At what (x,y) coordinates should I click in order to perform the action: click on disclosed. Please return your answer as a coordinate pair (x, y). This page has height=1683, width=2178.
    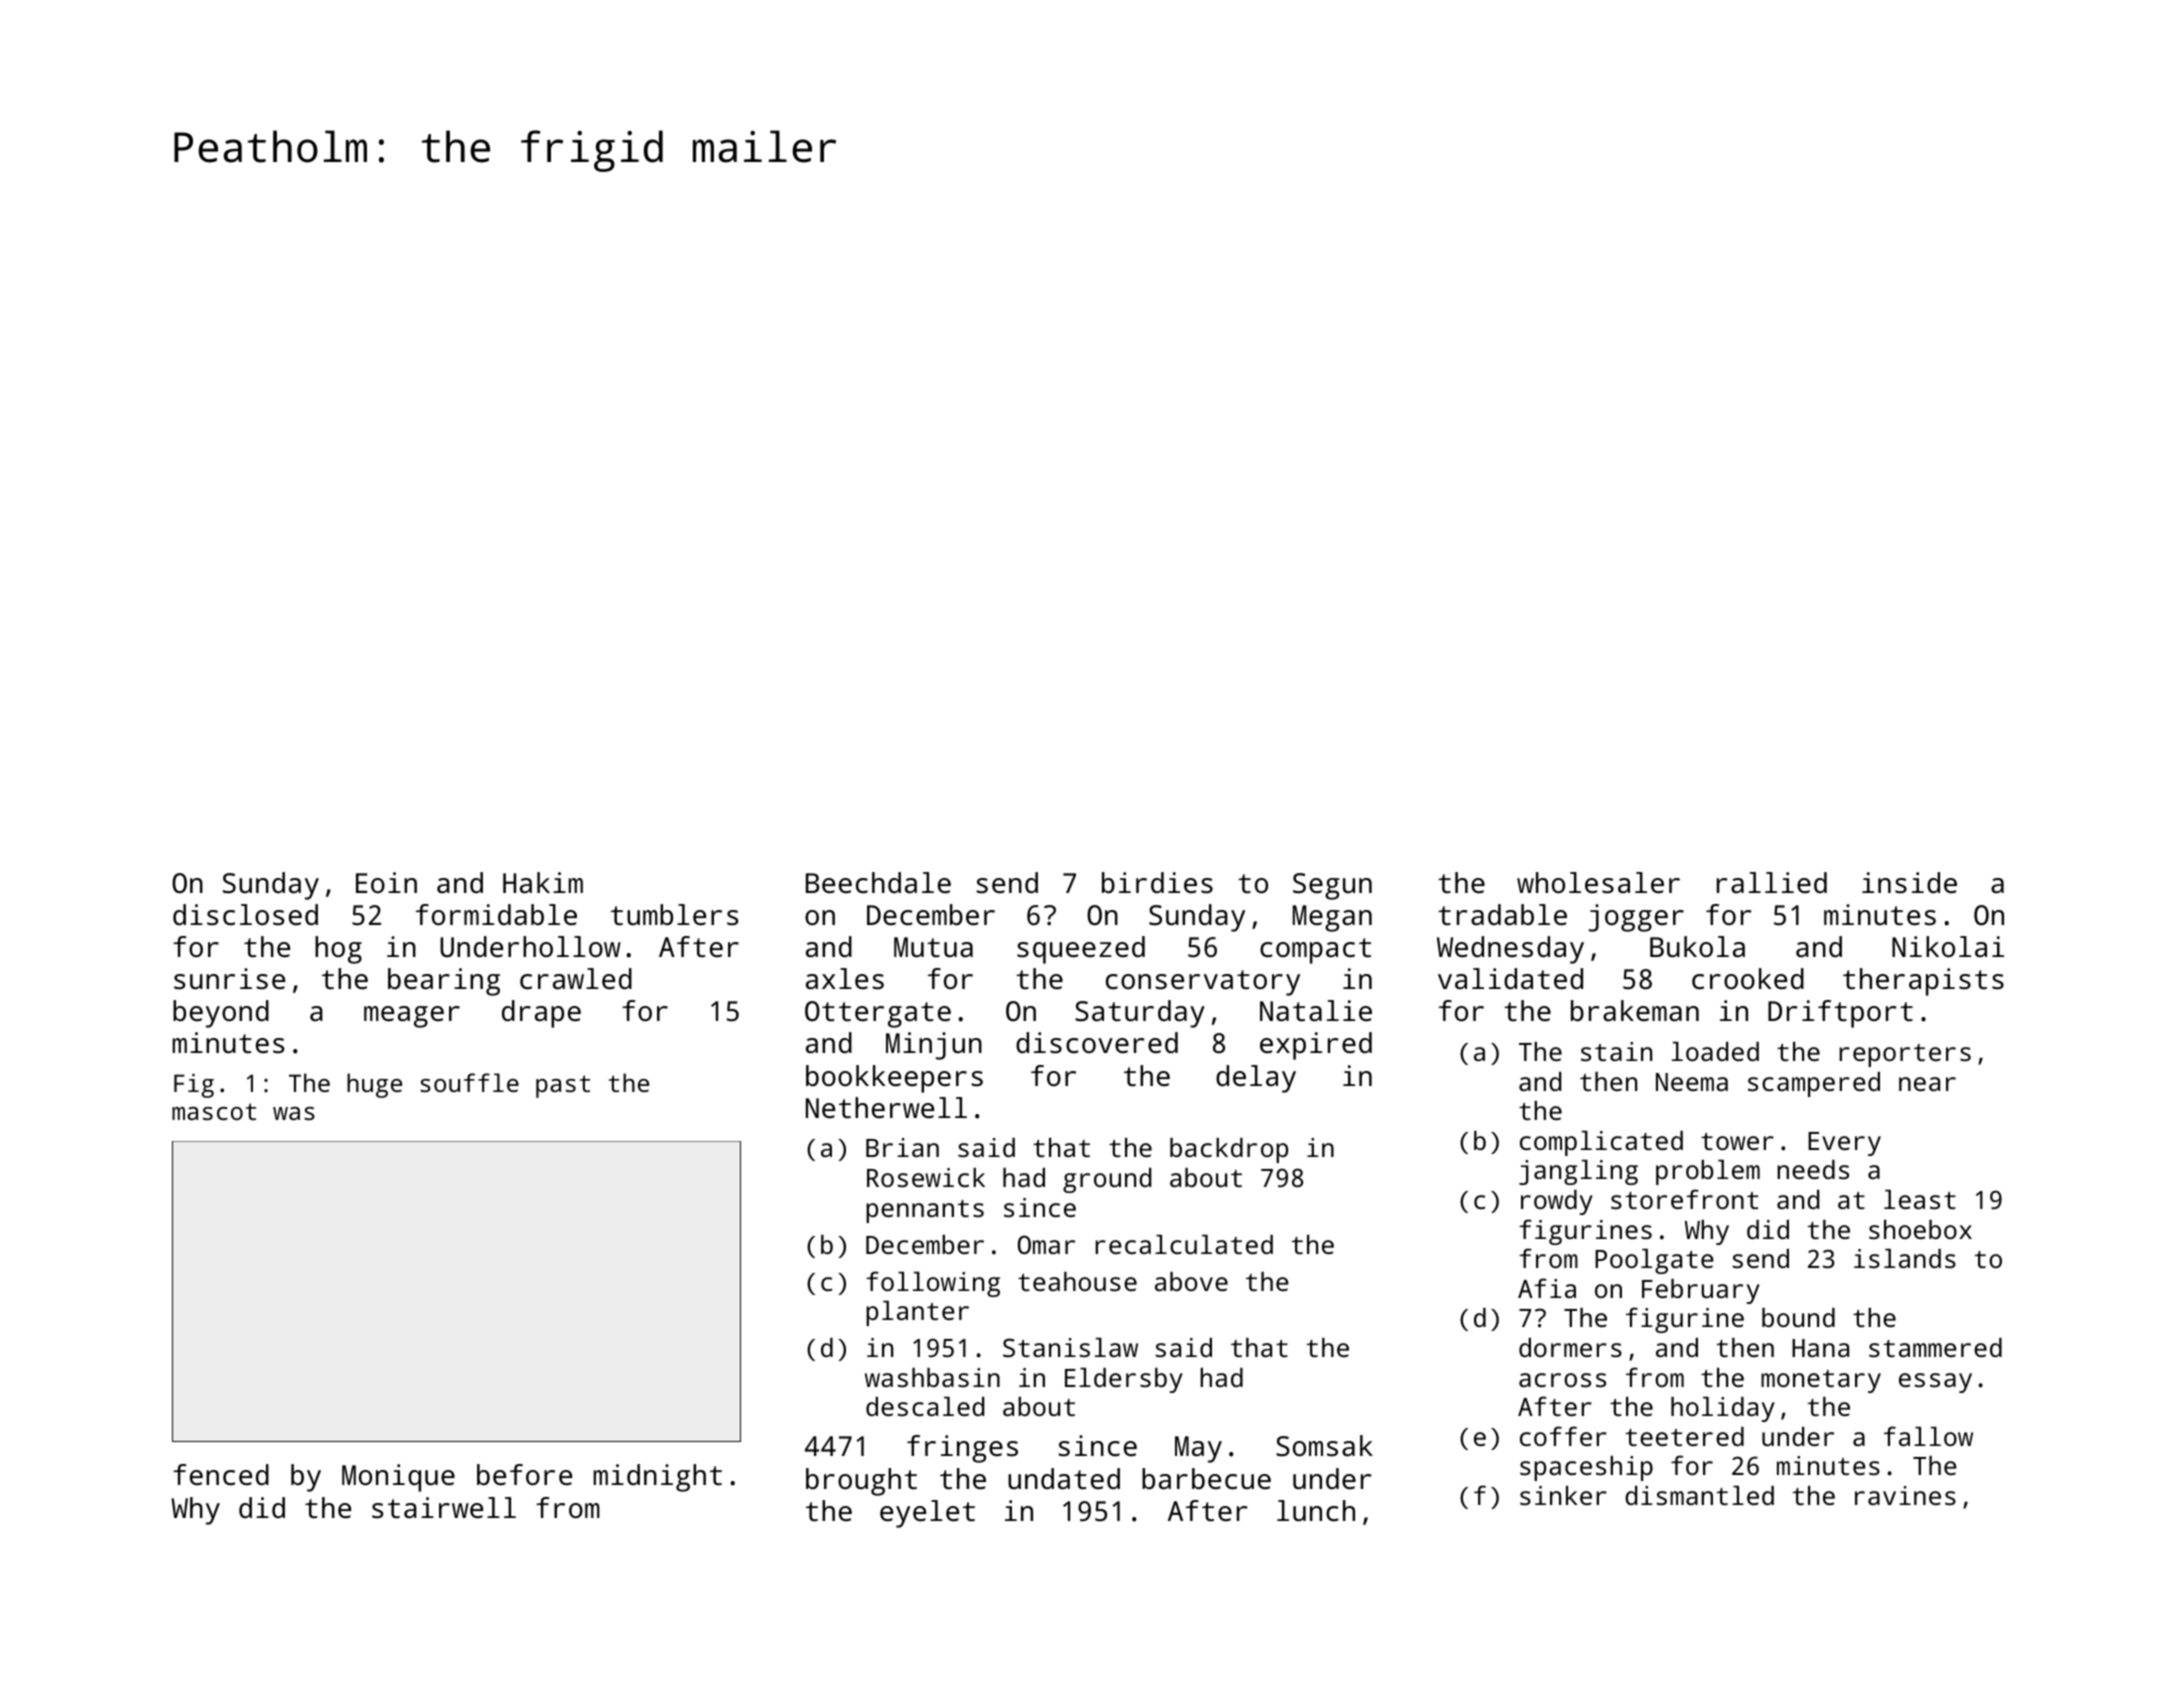
    Looking at the image, I should click on (245, 915).
